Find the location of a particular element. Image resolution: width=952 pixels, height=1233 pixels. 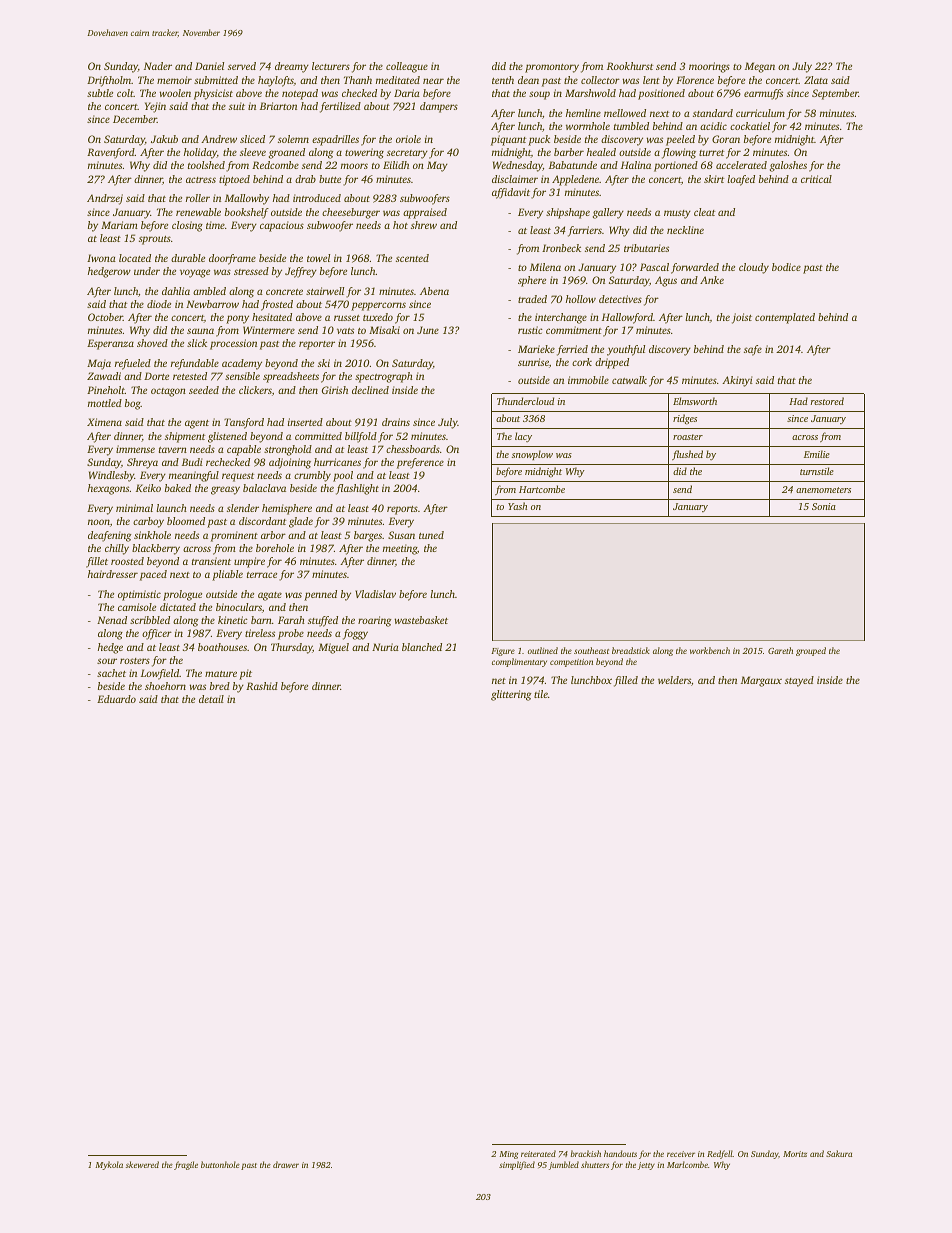

Mykola is located at coordinates (109, 1165).
